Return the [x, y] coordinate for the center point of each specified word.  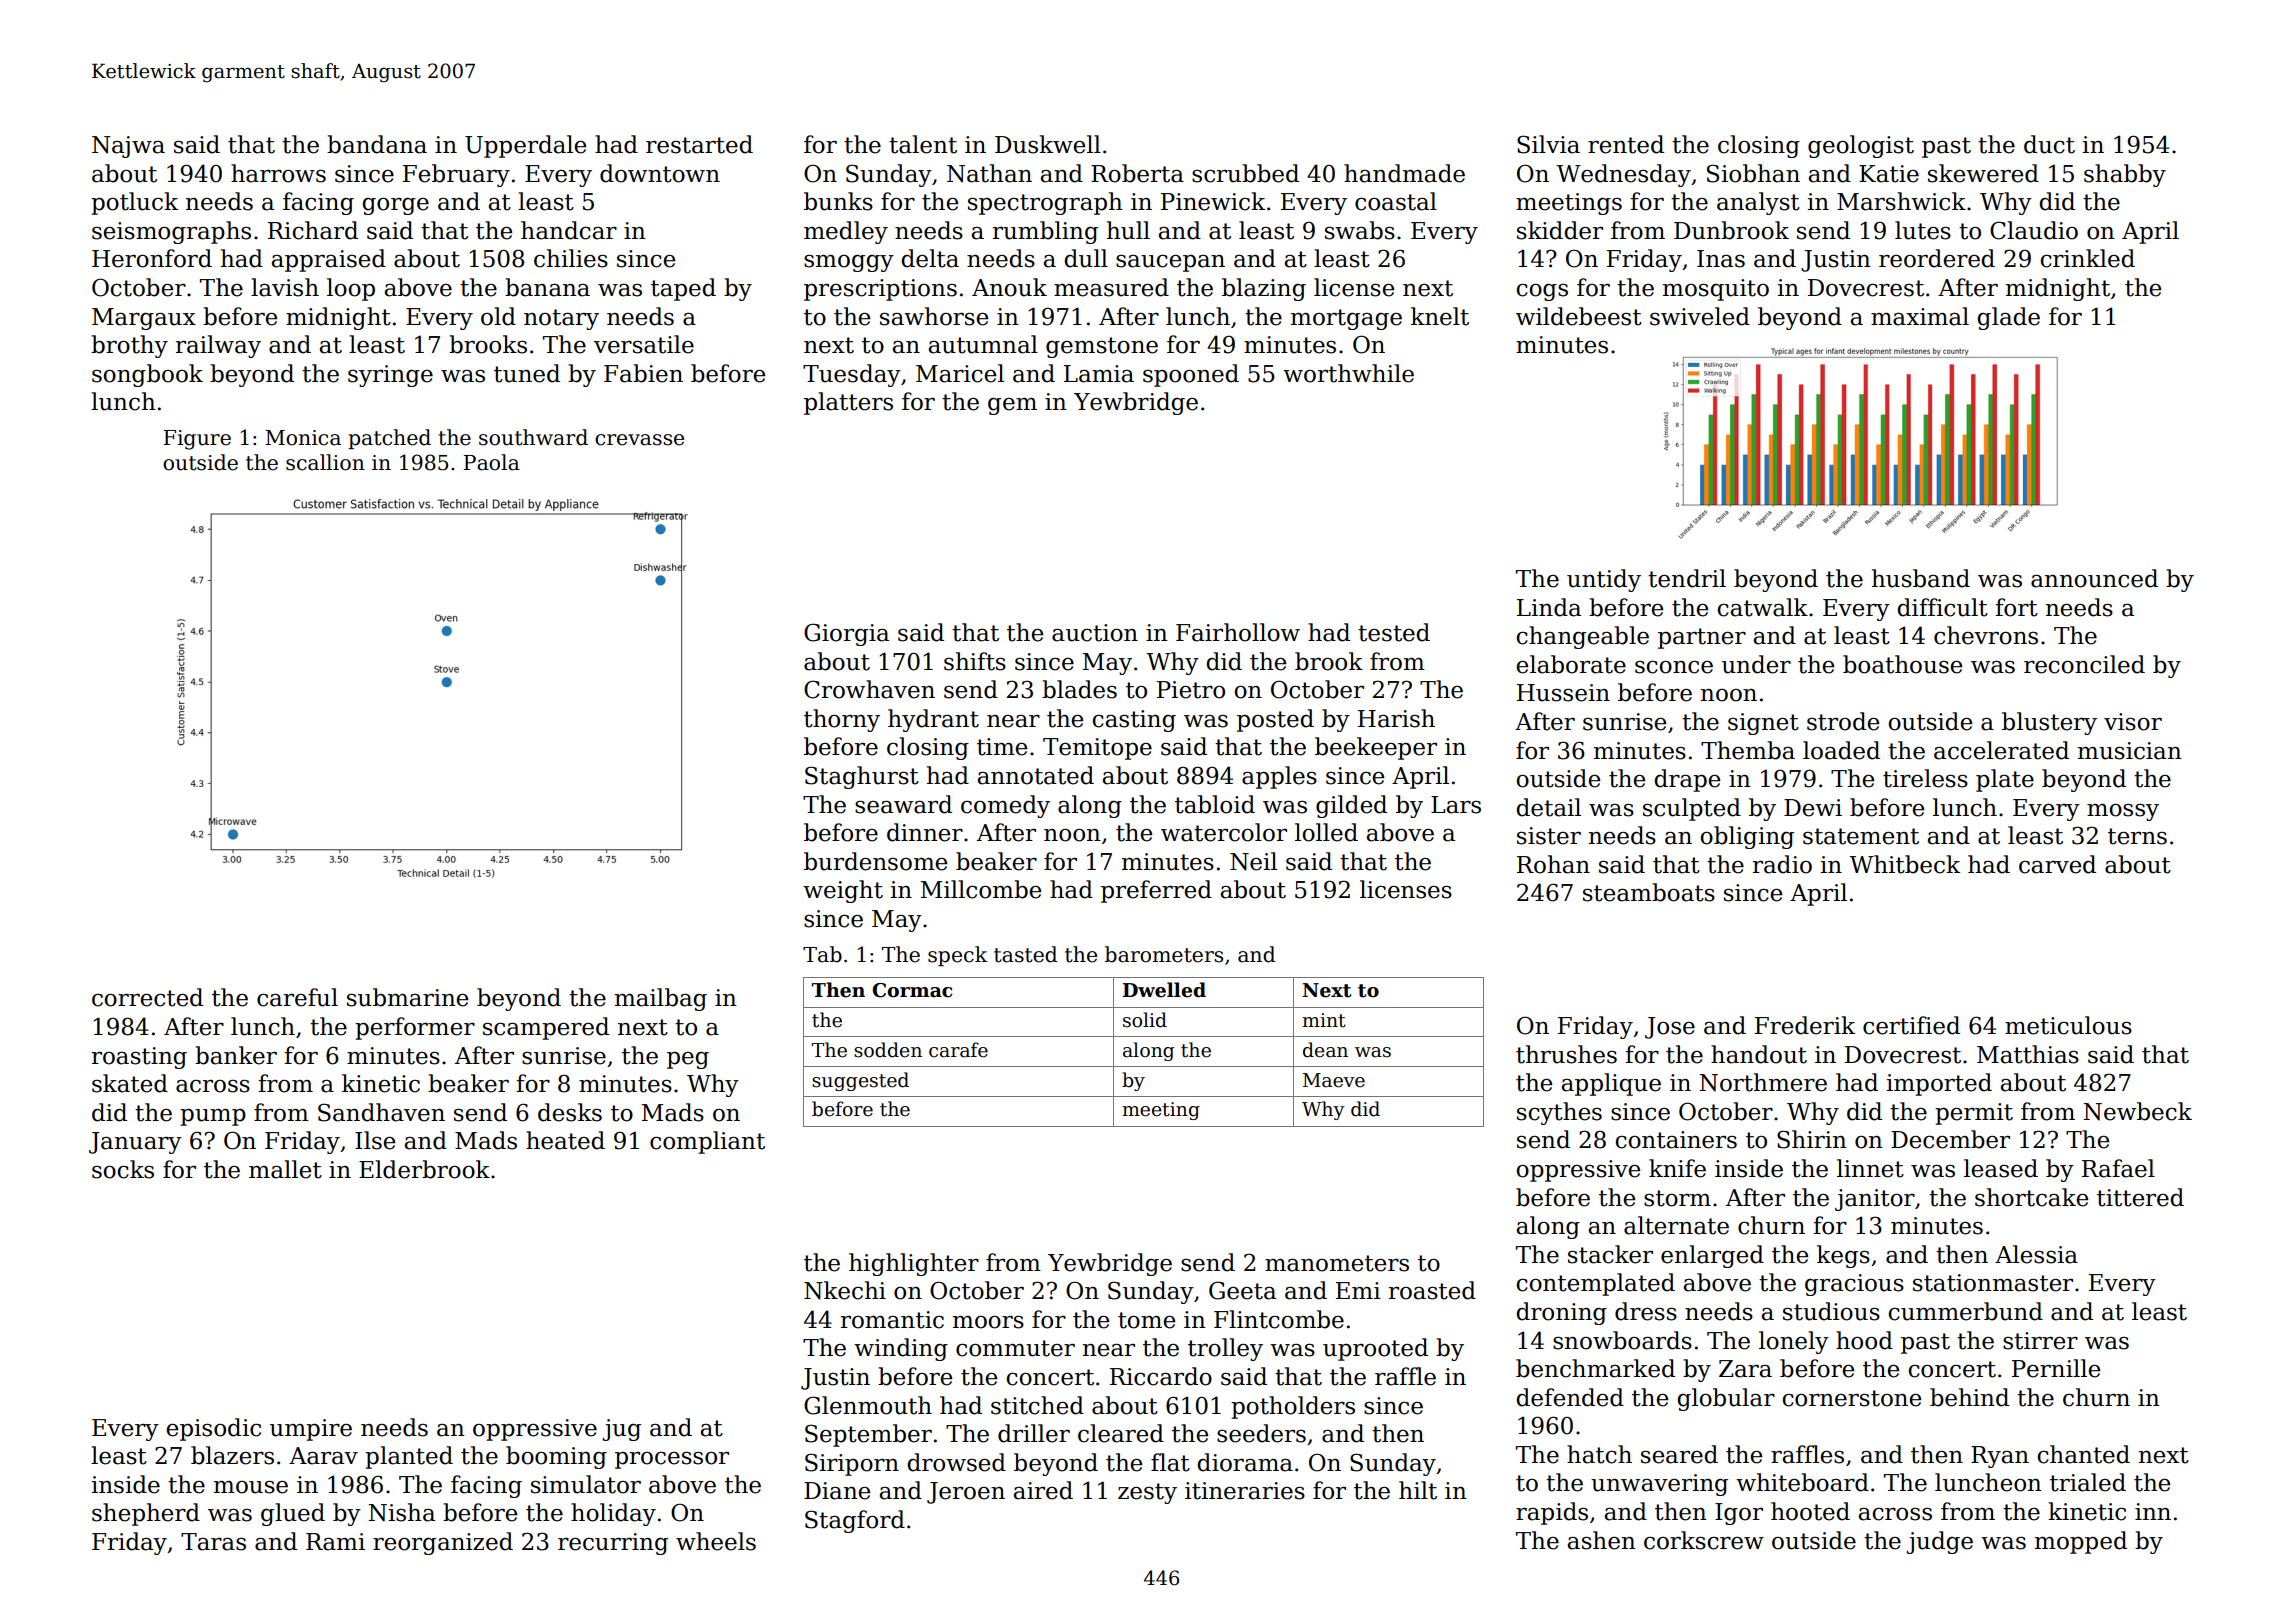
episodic [213, 1429]
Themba [1748, 750]
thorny [842, 720]
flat [1170, 1462]
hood [1864, 1340]
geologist [1861, 146]
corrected [147, 997]
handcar [569, 230]
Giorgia [846, 634]
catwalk [1762, 607]
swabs [1360, 230]
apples [1279, 777]
